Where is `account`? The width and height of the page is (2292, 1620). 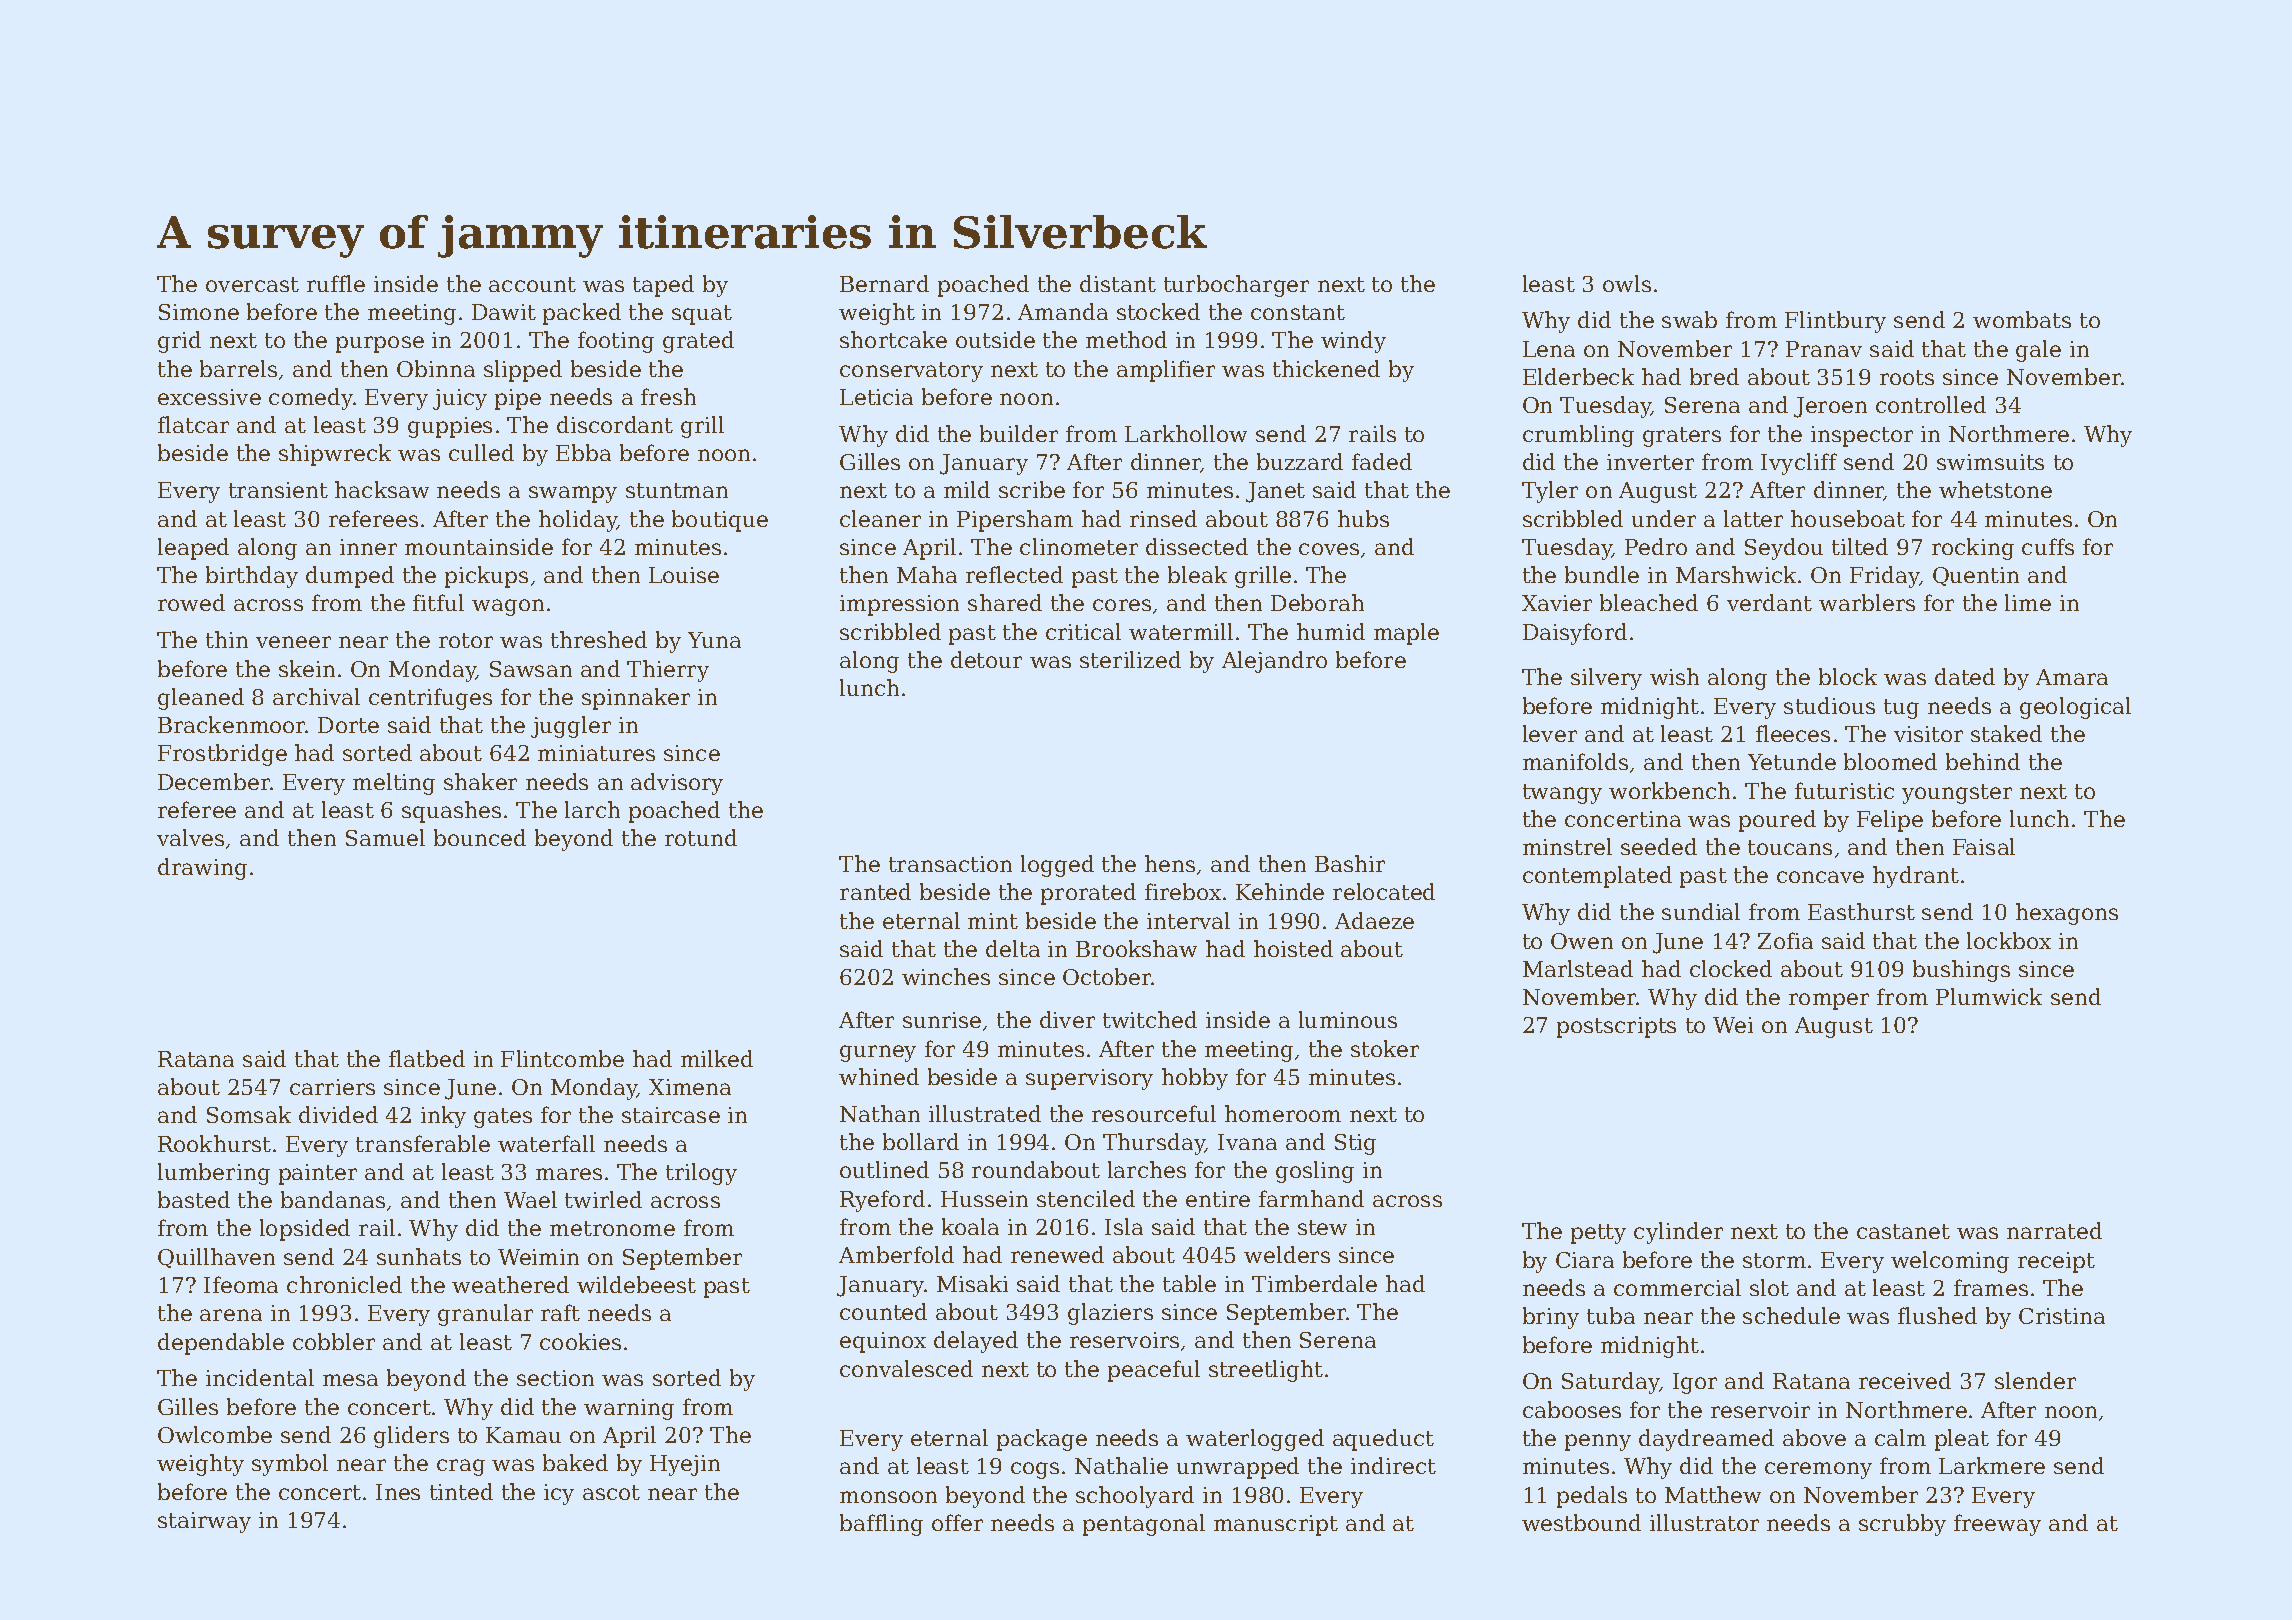
account is located at coordinates (532, 284).
